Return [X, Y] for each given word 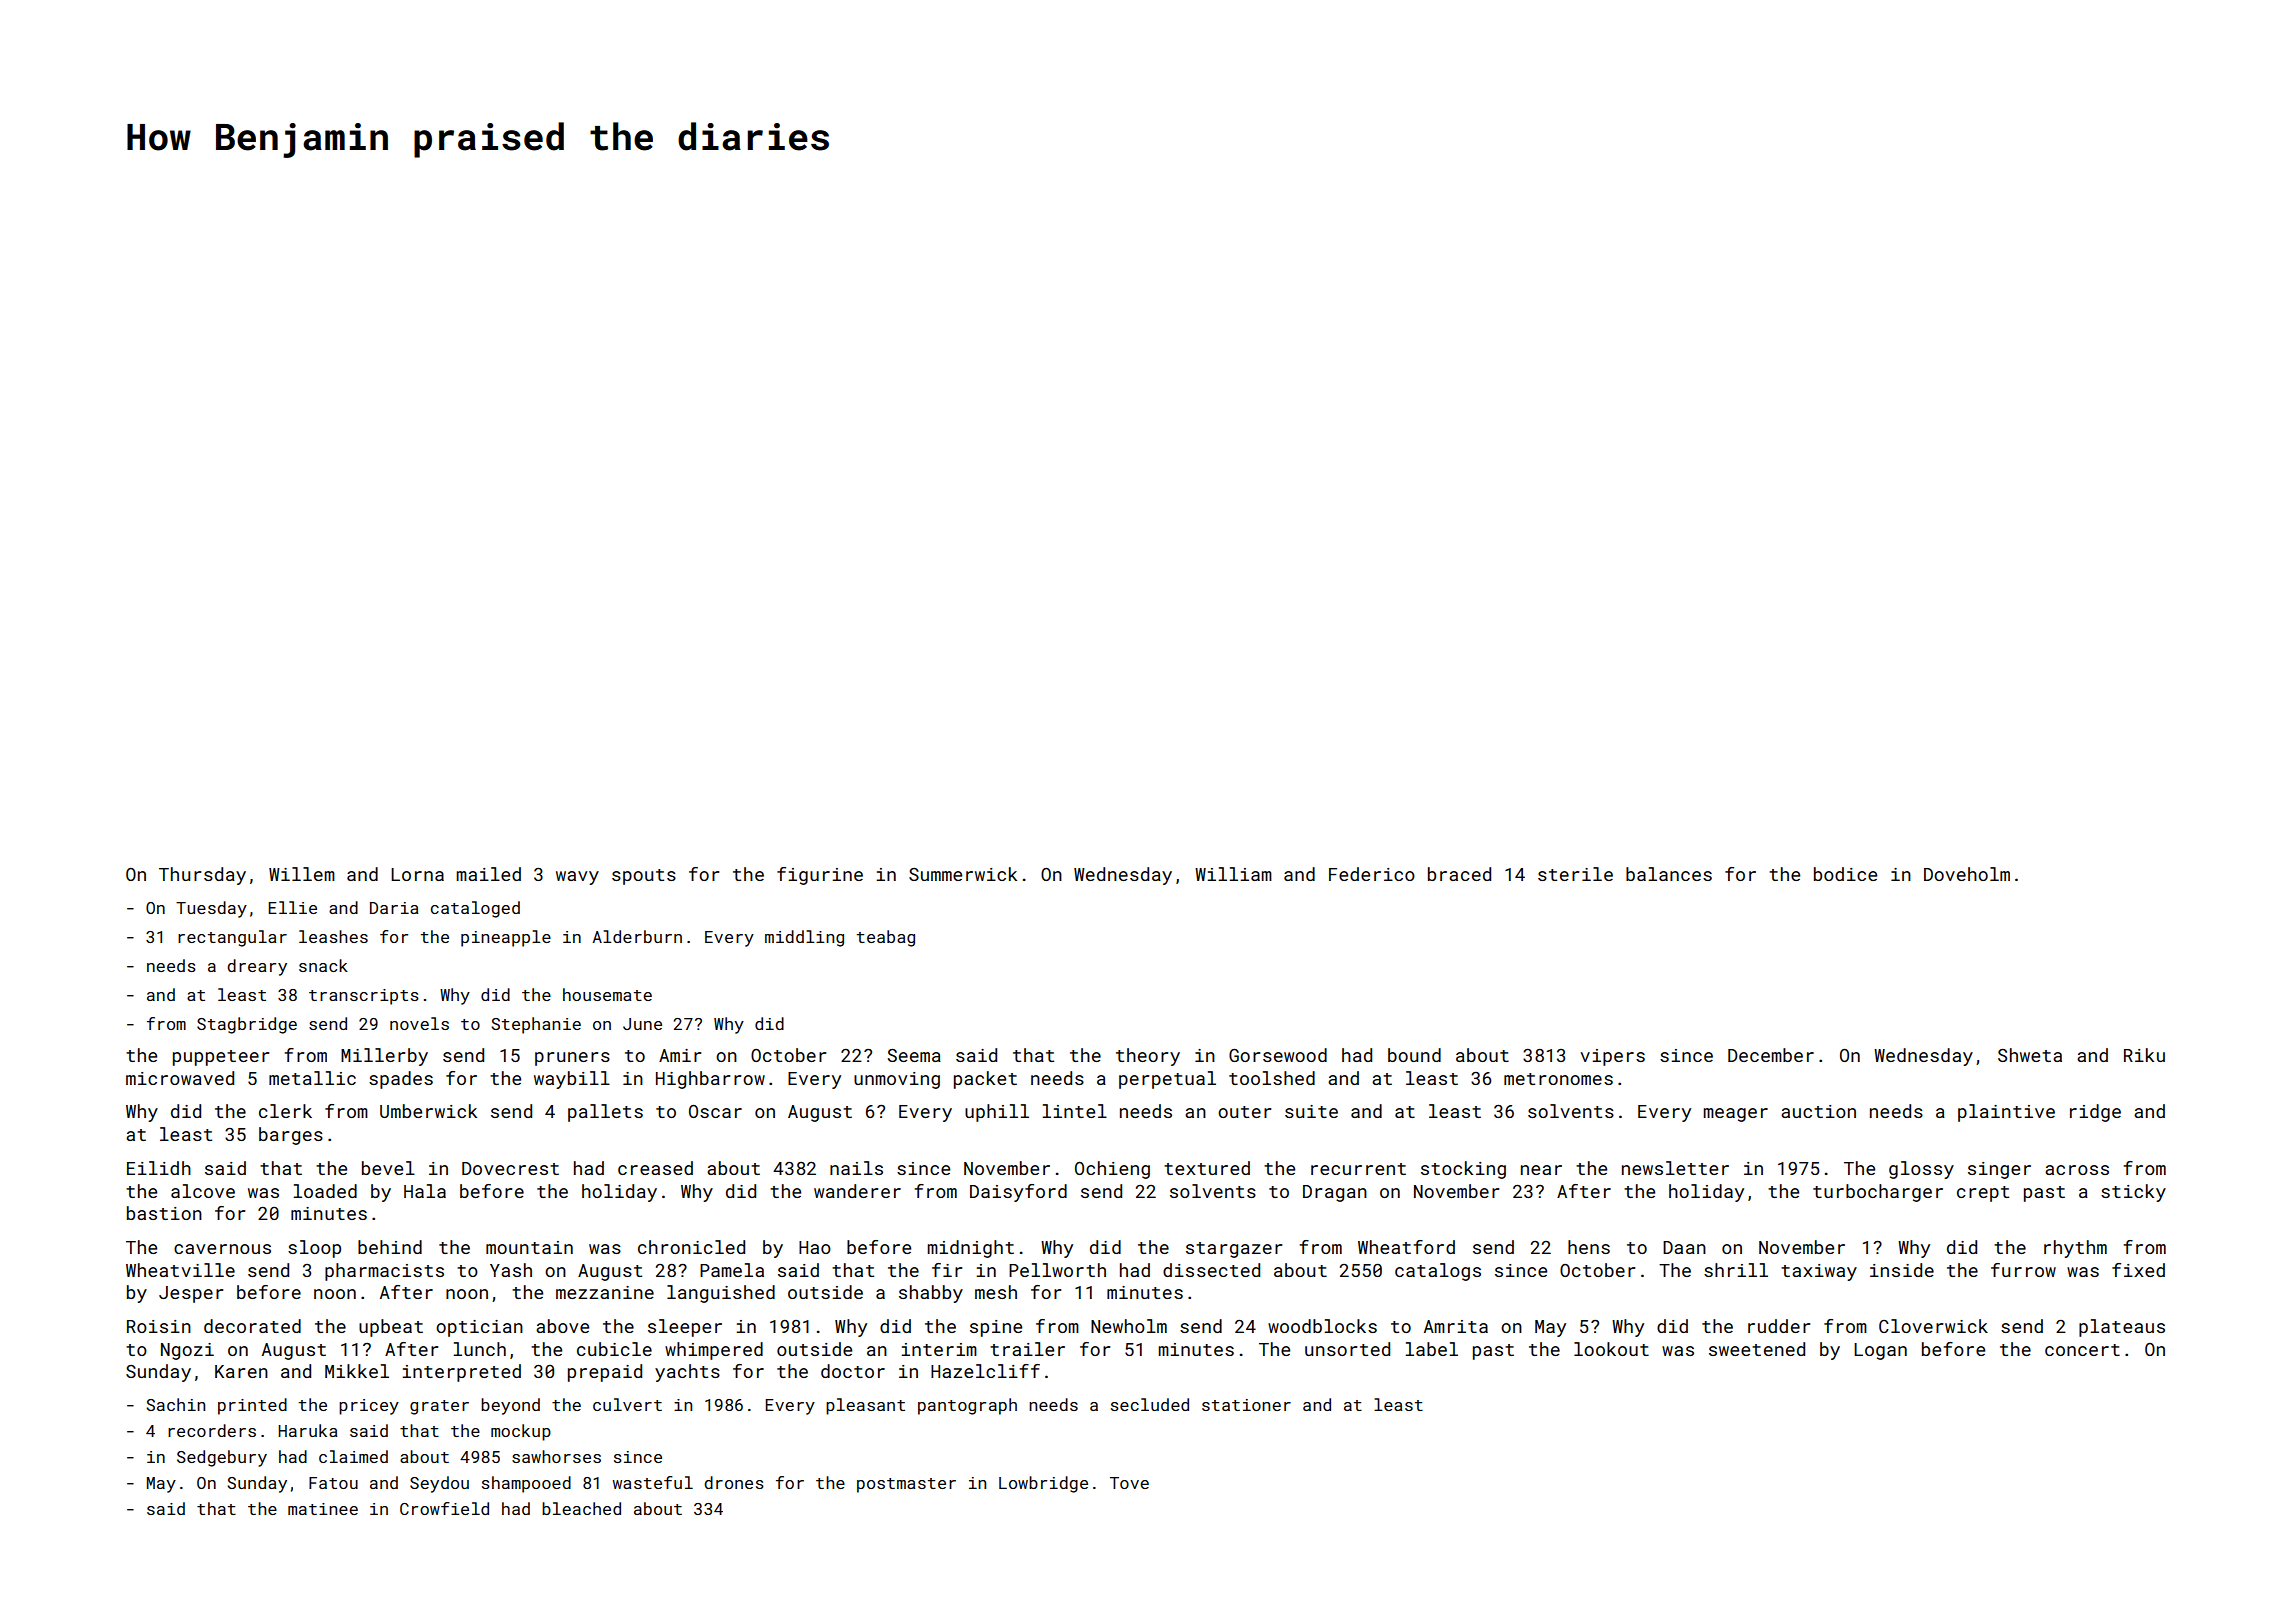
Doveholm [1967, 874]
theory [1148, 1057]
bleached [581, 1508]
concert [2082, 1350]
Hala [425, 1191]
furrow [2023, 1270]
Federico [1372, 874]
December [1771, 1055]
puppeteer [221, 1058]
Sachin [175, 1404]
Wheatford [1406, 1247]
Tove [1129, 1483]
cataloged [475, 909]
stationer [1246, 1405]
